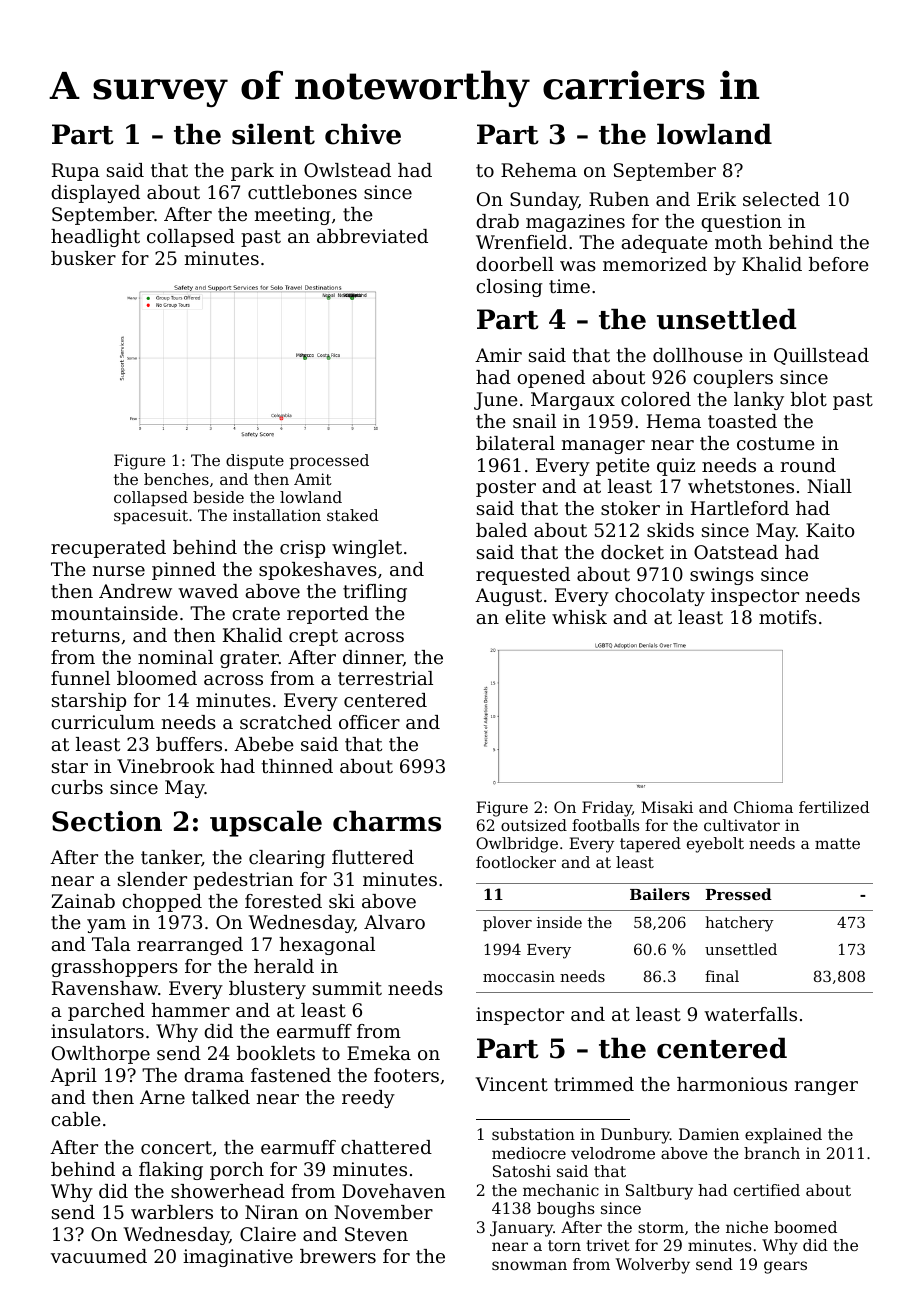  What do you see at coordinates (255, 462) in the image?
I see `dispute` at bounding box center [255, 462].
